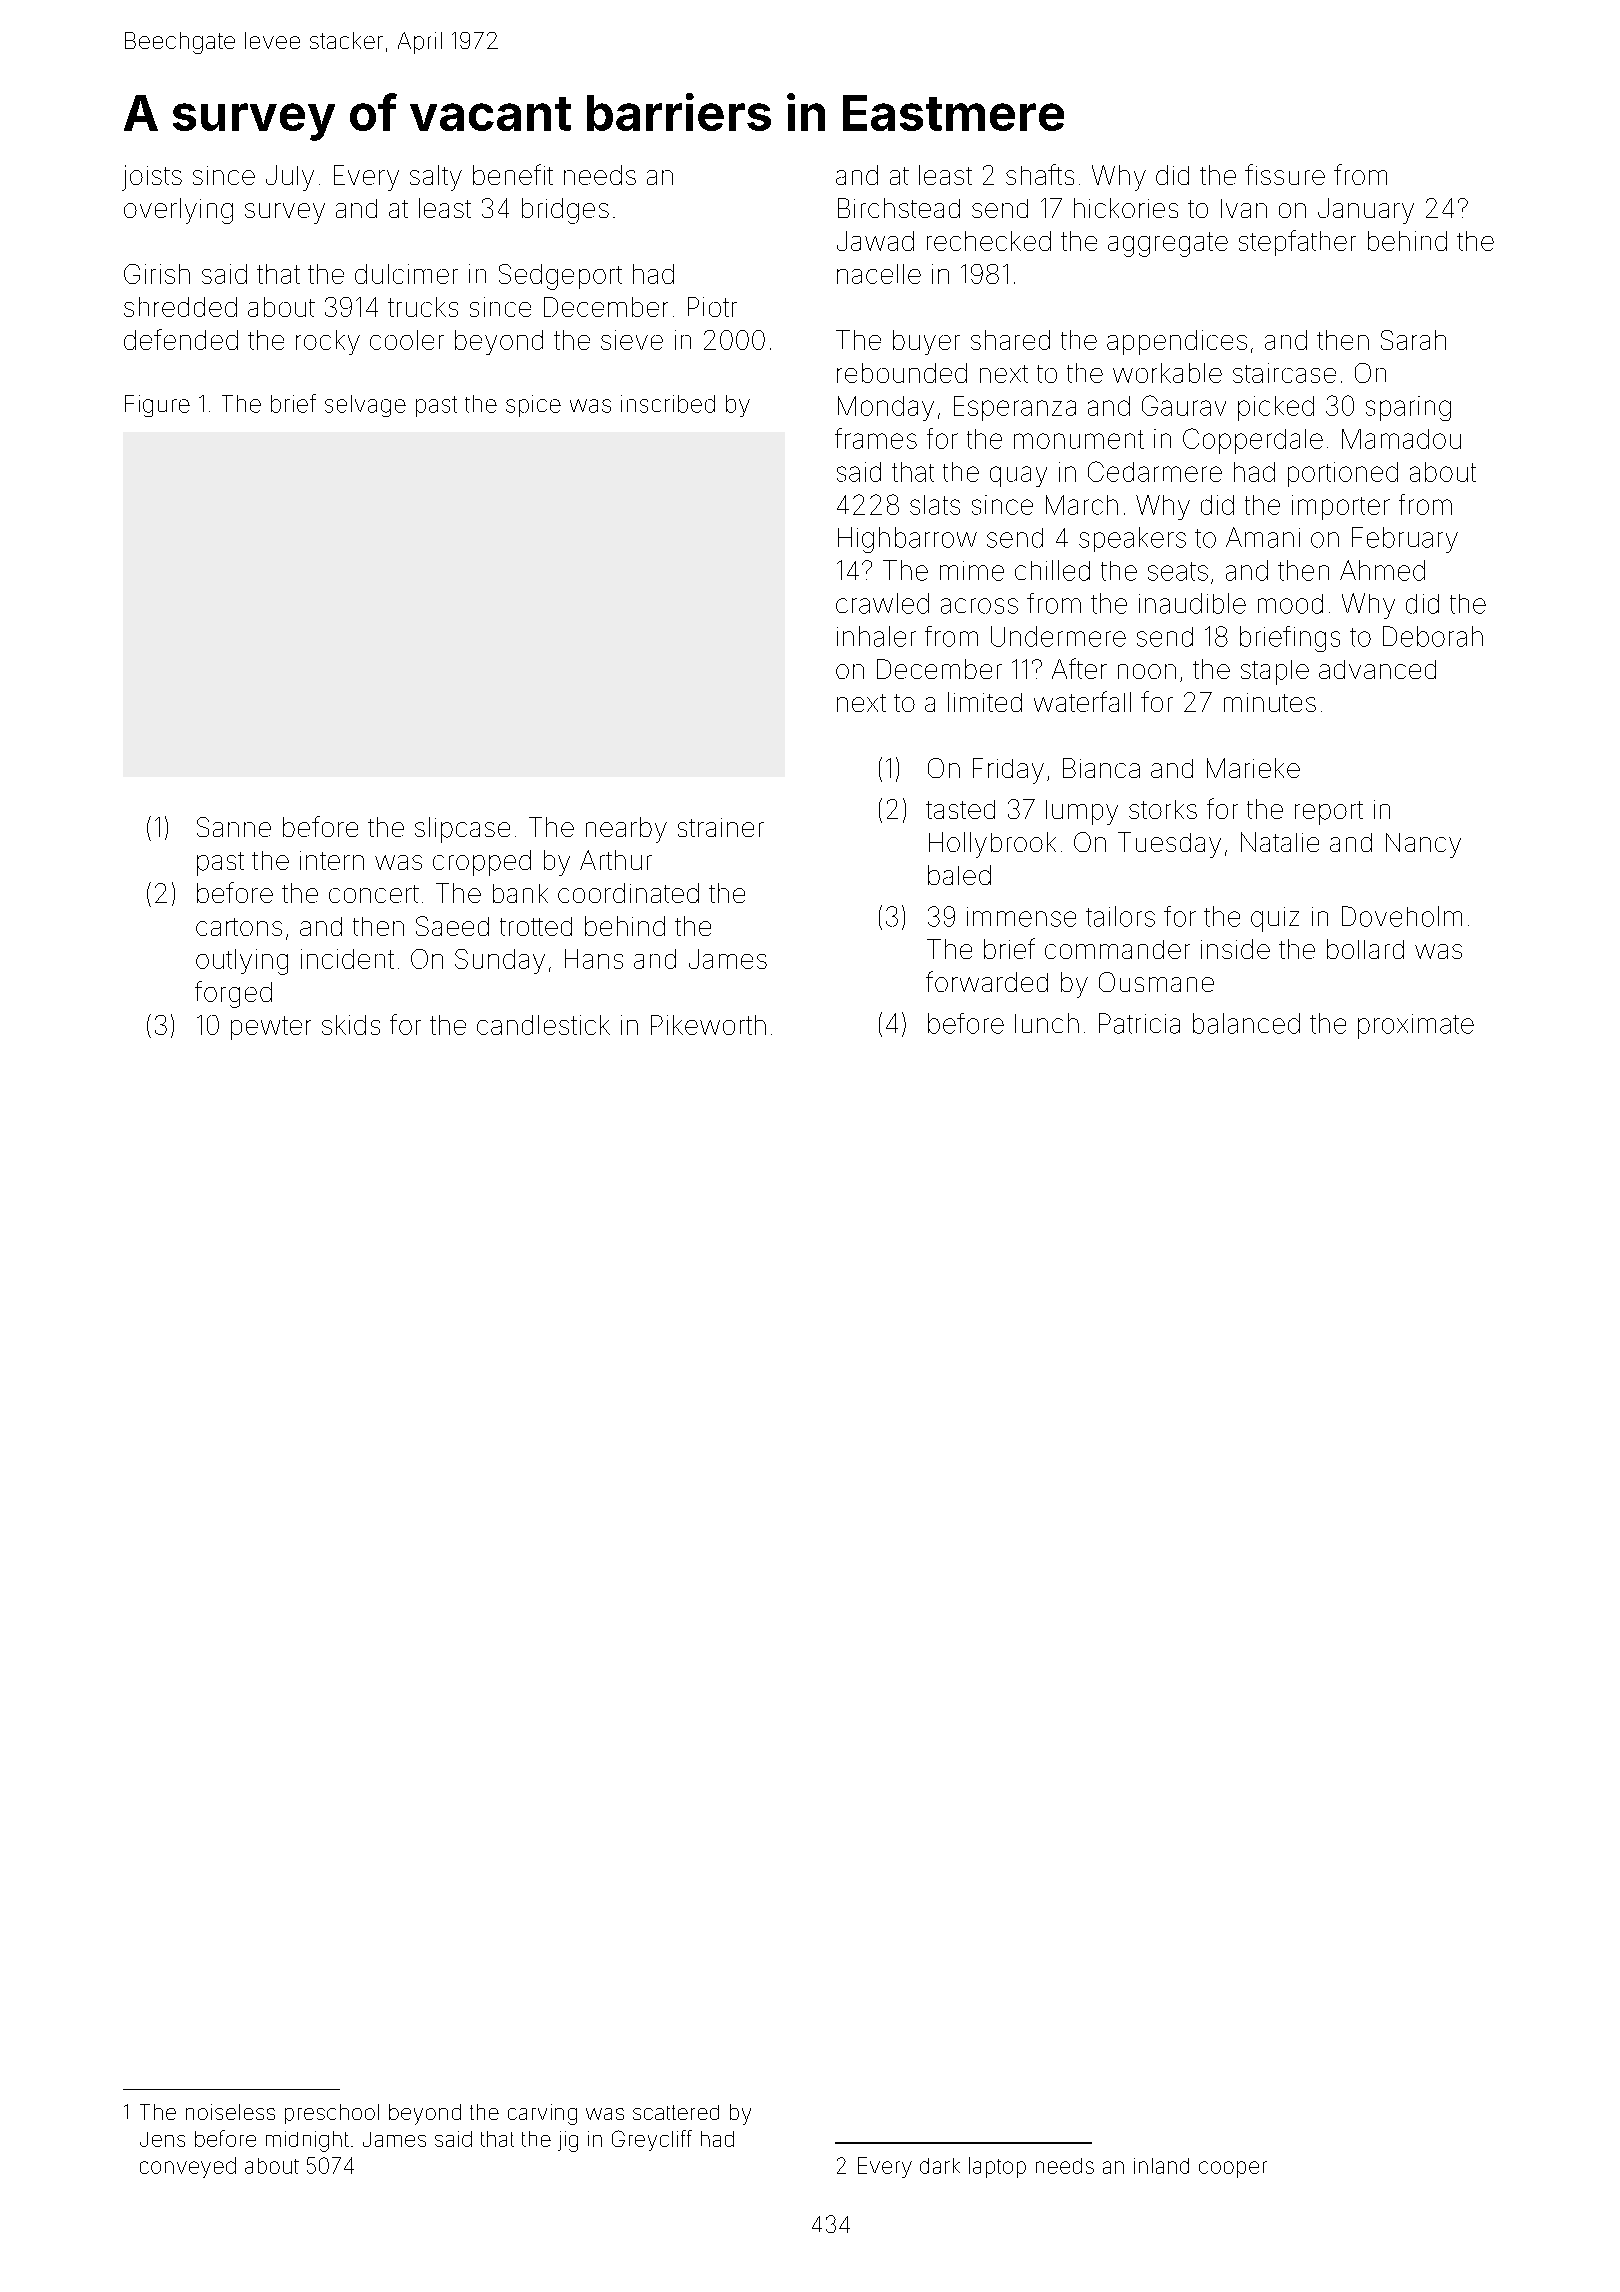 This screenshot has width=1620, height=2292. I want to click on staircase, so click(1284, 373).
